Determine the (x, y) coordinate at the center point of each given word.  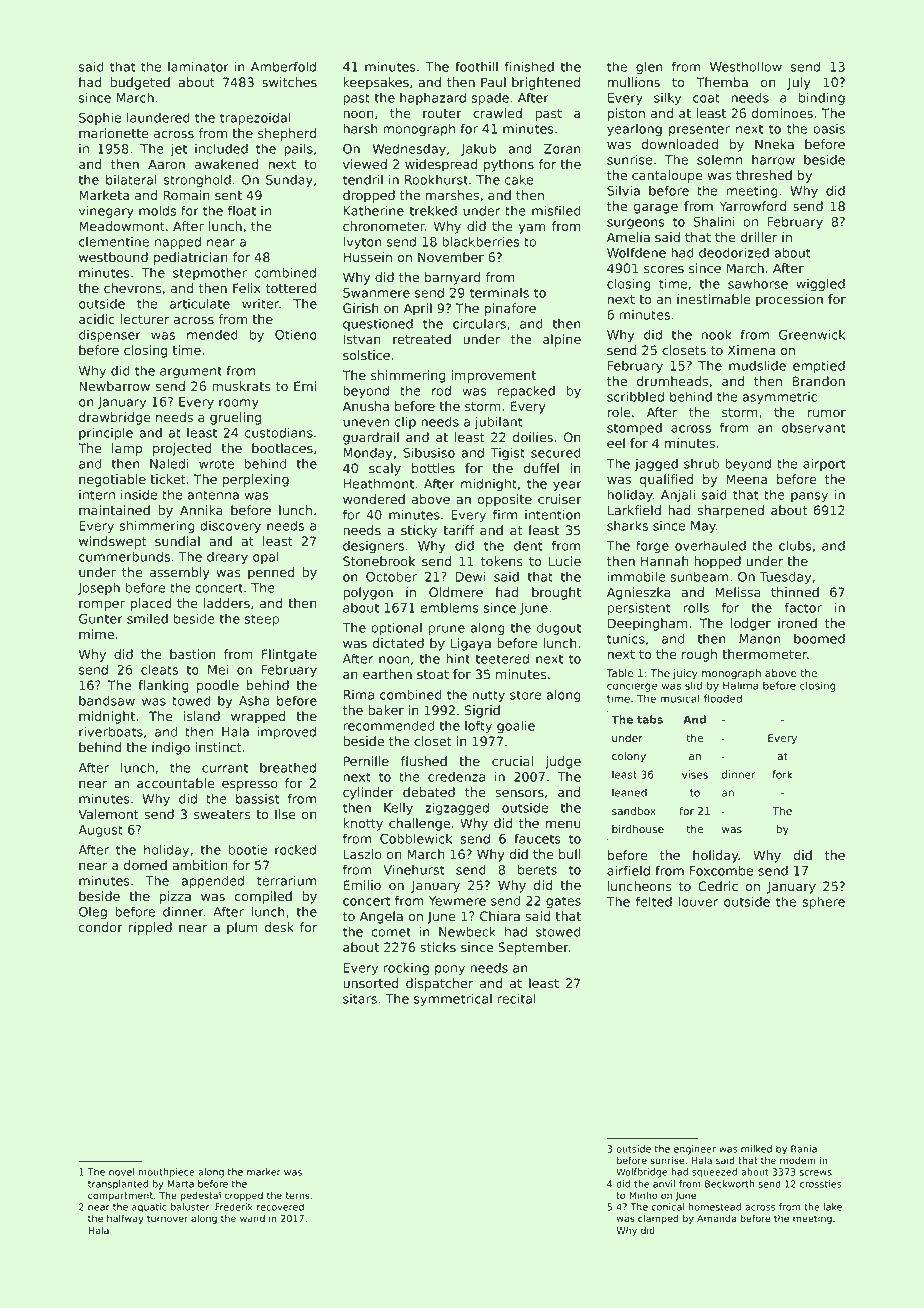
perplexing (255, 480)
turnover (167, 1219)
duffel (541, 468)
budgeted (140, 83)
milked (756, 1149)
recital (517, 998)
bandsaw (107, 700)
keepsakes (376, 83)
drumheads (672, 381)
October (391, 576)
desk (279, 927)
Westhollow (746, 66)
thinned (795, 592)
